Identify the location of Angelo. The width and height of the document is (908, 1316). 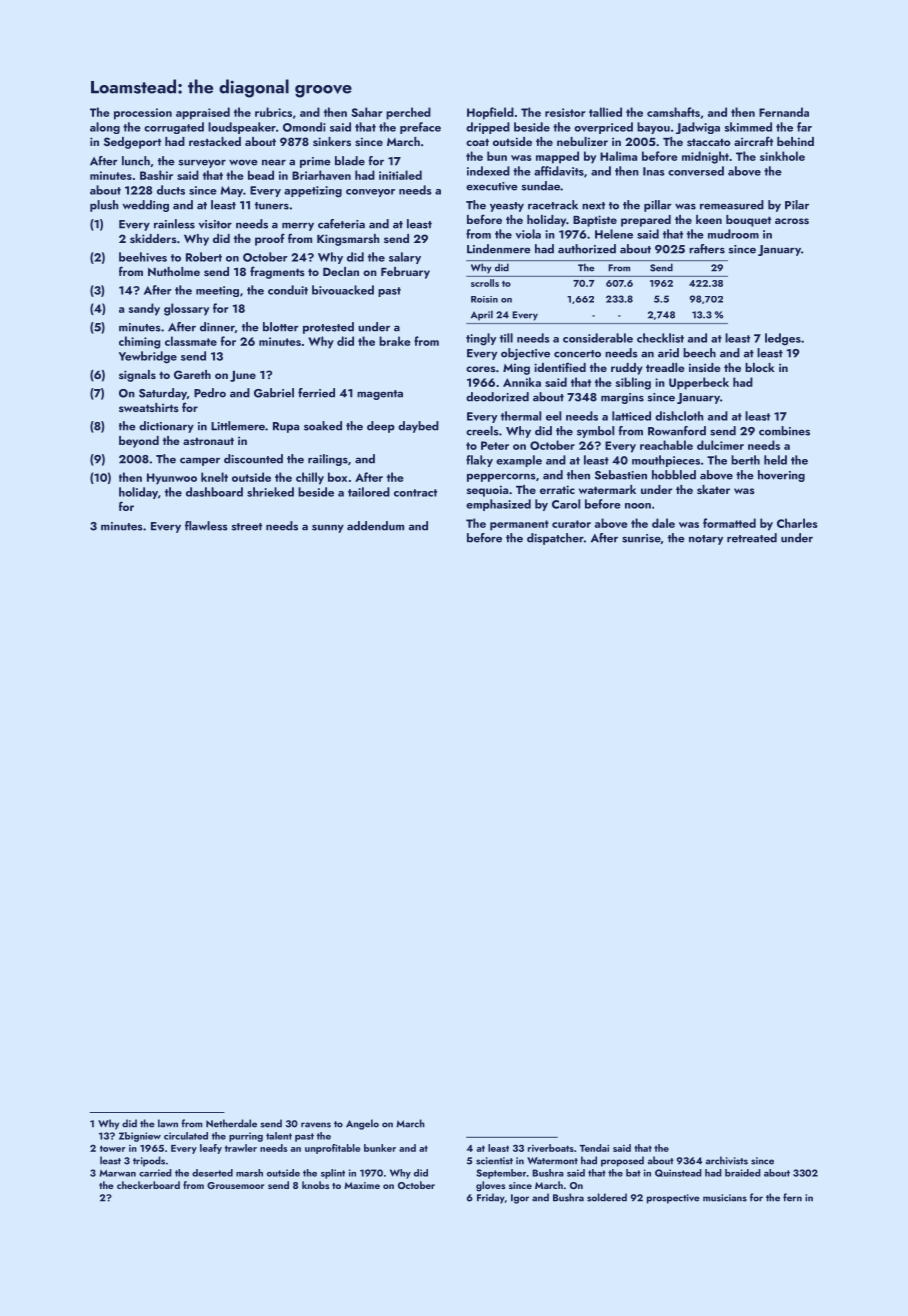
(362, 1124).
